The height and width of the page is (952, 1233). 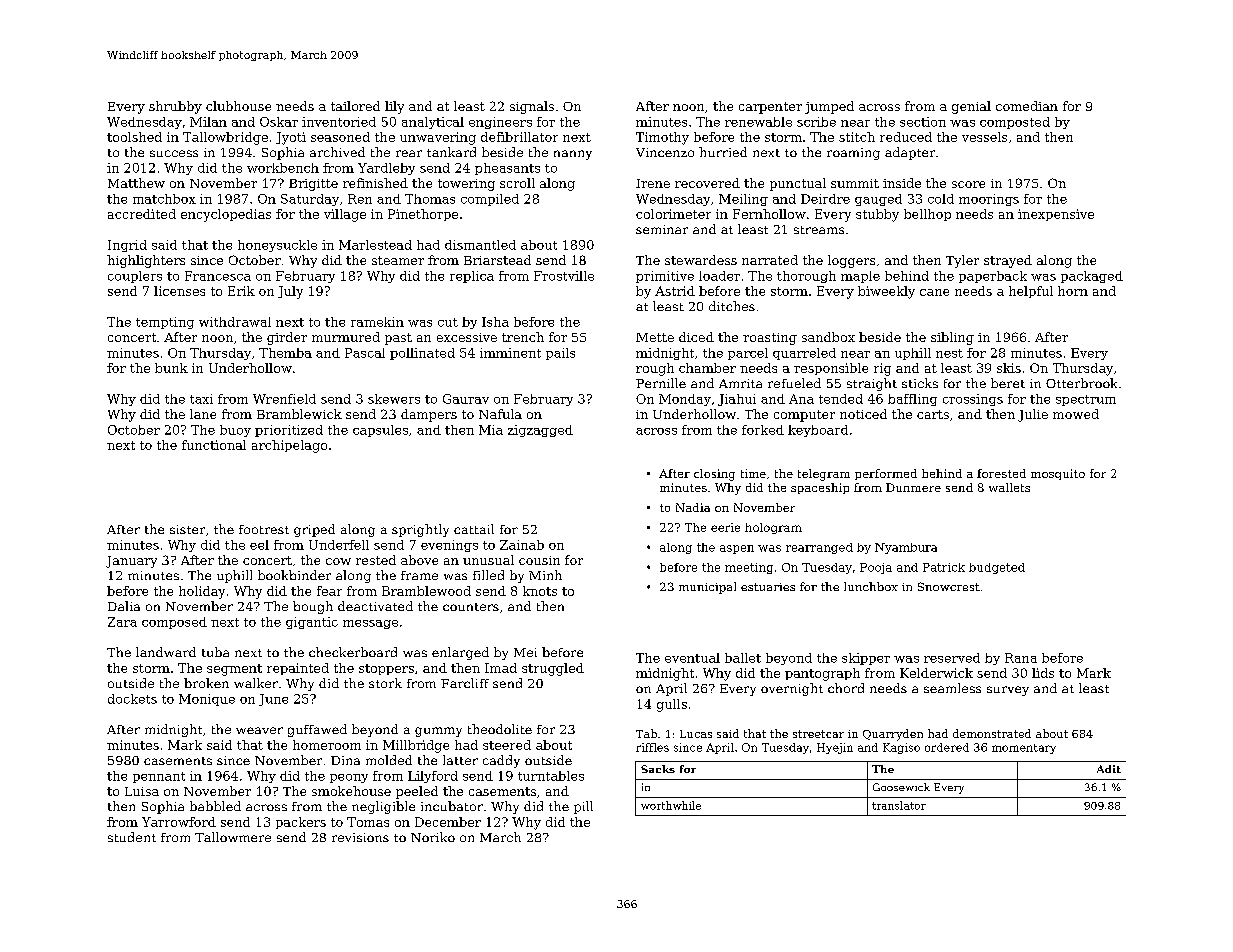 What do you see at coordinates (179, 291) in the page?
I see `licenses` at bounding box center [179, 291].
